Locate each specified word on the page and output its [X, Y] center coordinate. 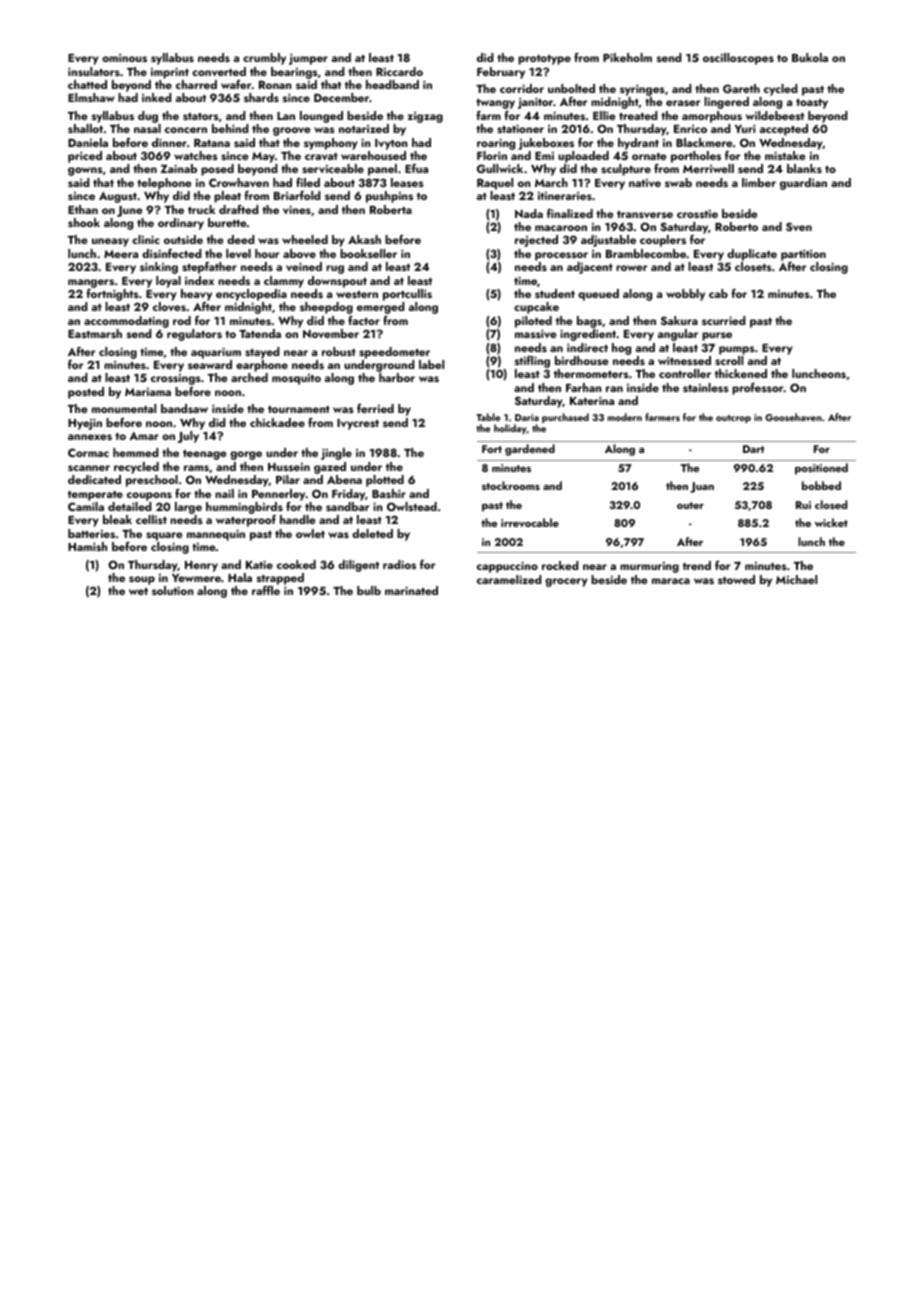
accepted [784, 130]
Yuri [745, 128]
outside [183, 239]
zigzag [425, 117]
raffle [266, 590]
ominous [124, 58]
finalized [570, 213]
